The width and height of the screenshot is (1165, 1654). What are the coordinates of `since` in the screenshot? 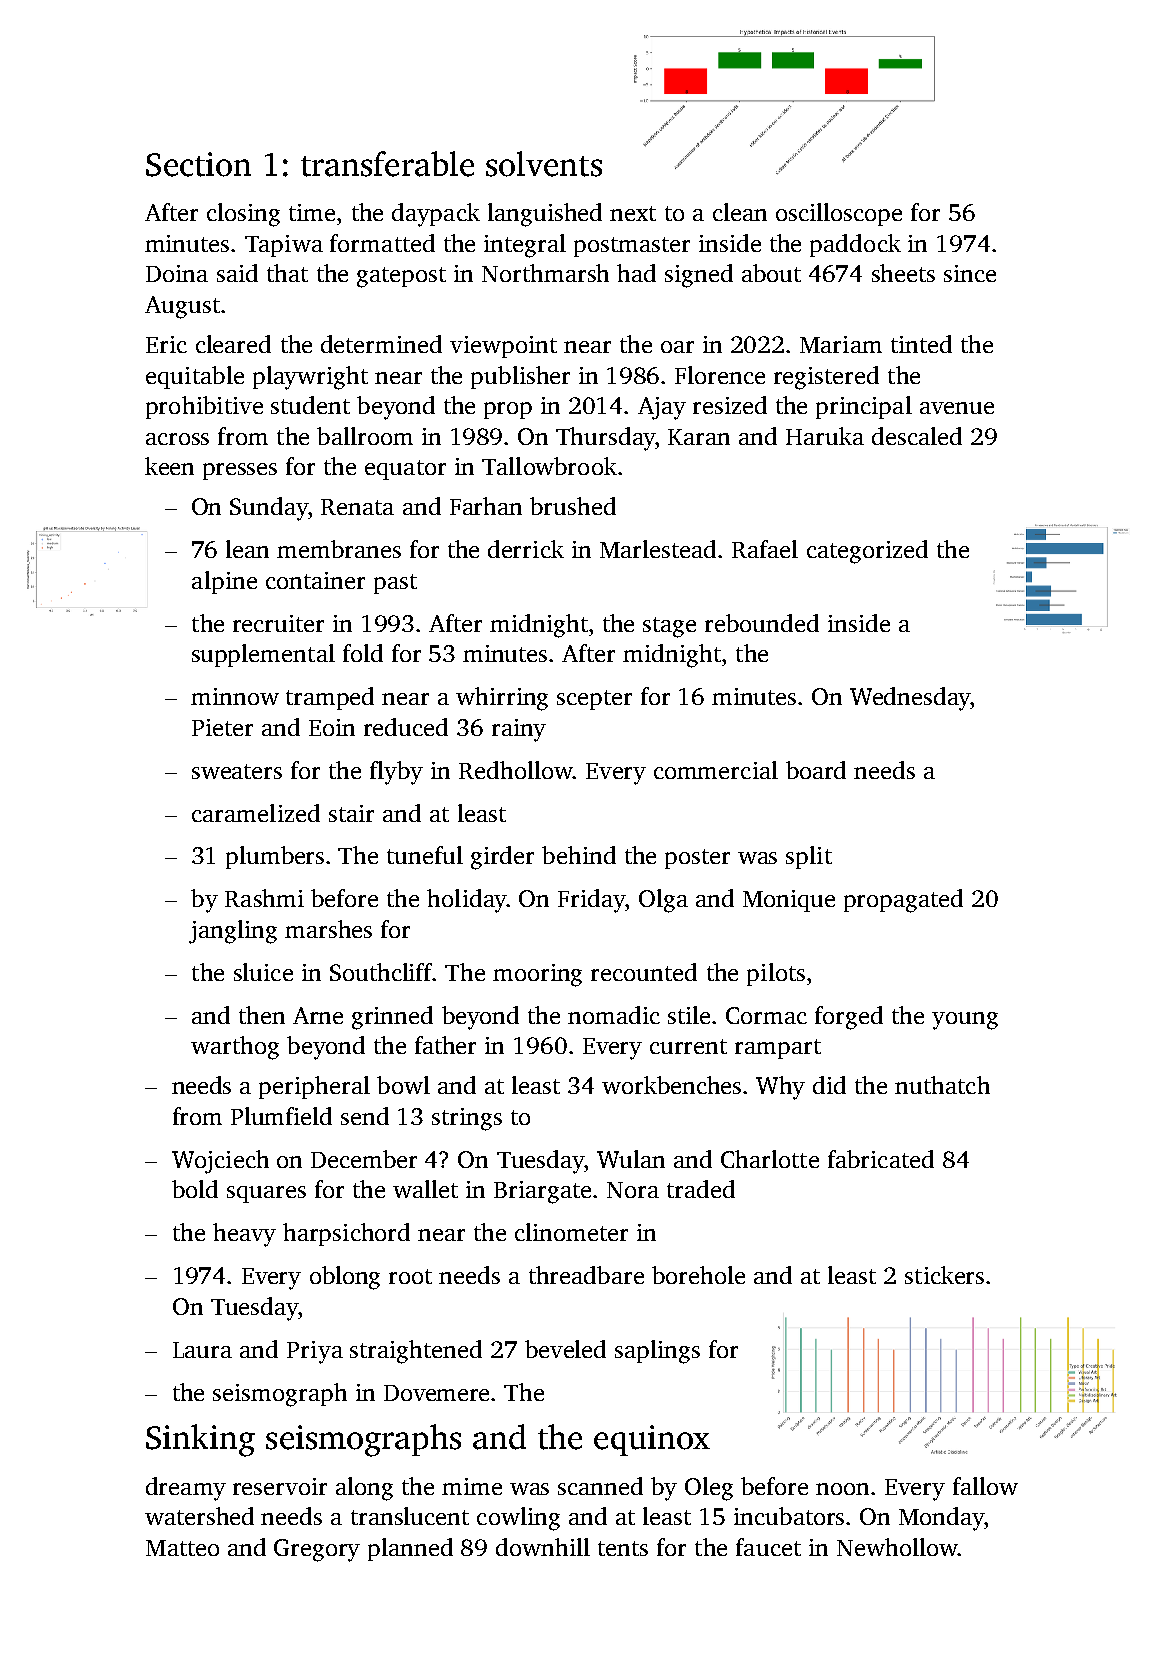 It's located at (970, 273).
